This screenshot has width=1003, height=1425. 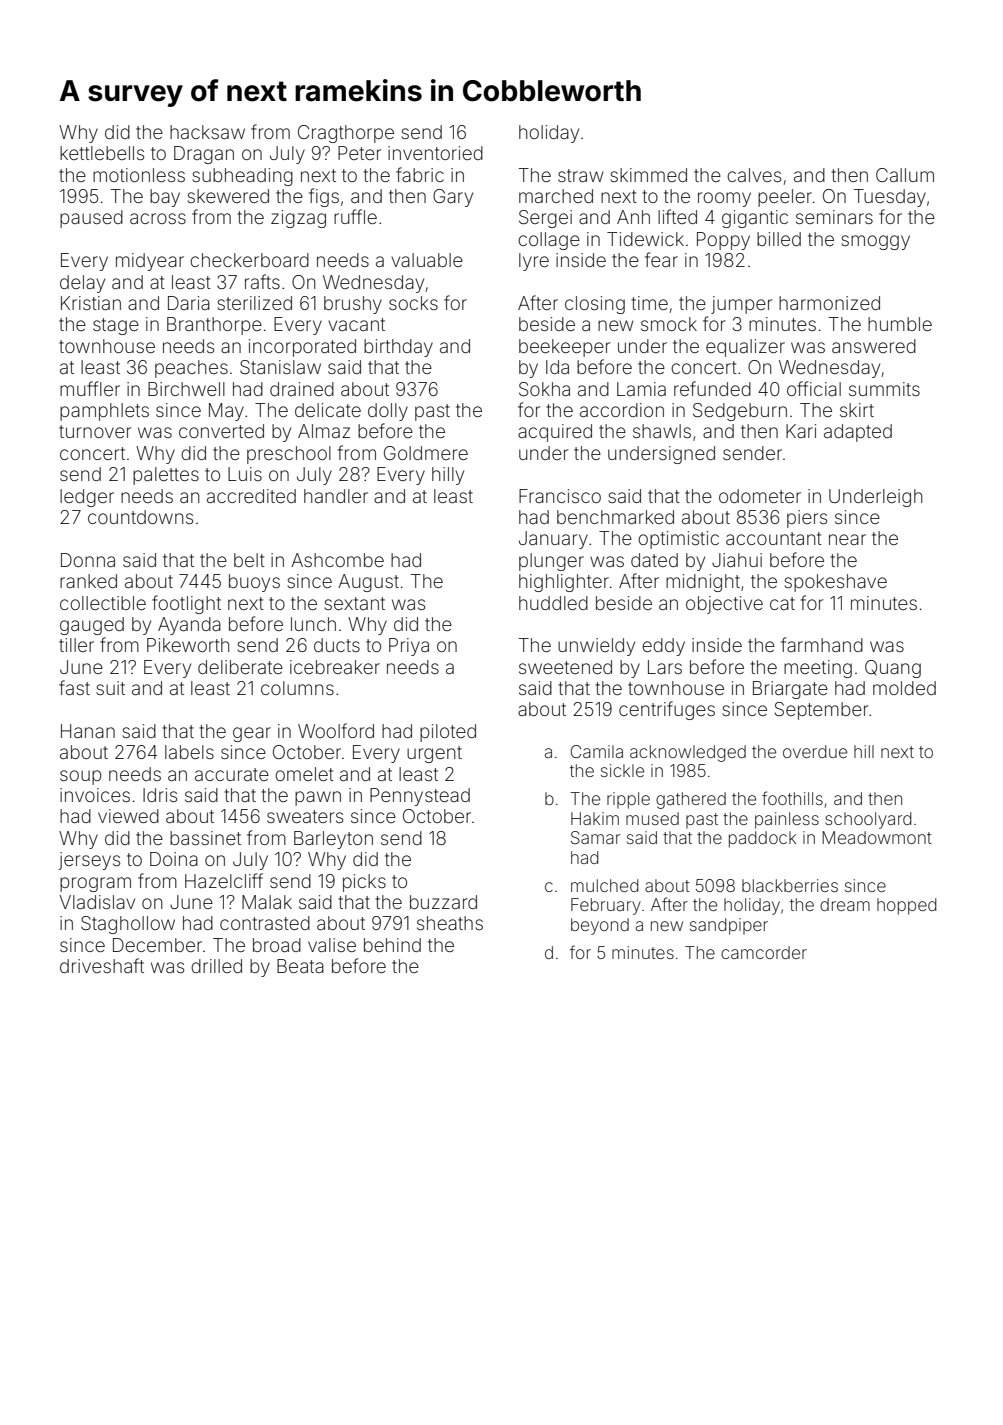 What do you see at coordinates (102, 965) in the screenshot?
I see `driveshaft` at bounding box center [102, 965].
